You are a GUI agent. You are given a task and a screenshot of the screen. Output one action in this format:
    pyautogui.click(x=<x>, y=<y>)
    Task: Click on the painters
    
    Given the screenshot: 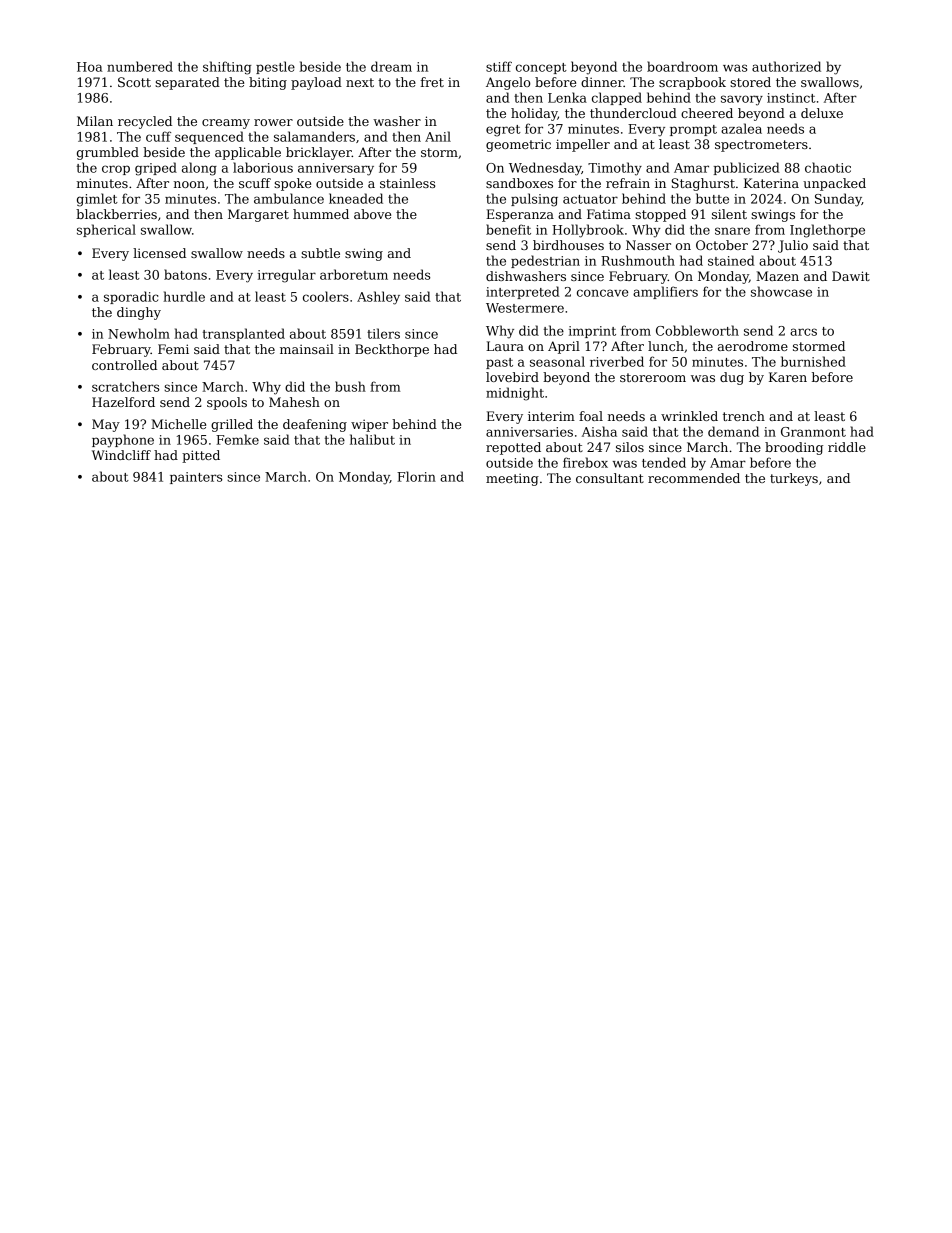 What is the action you would take?
    pyautogui.click(x=196, y=478)
